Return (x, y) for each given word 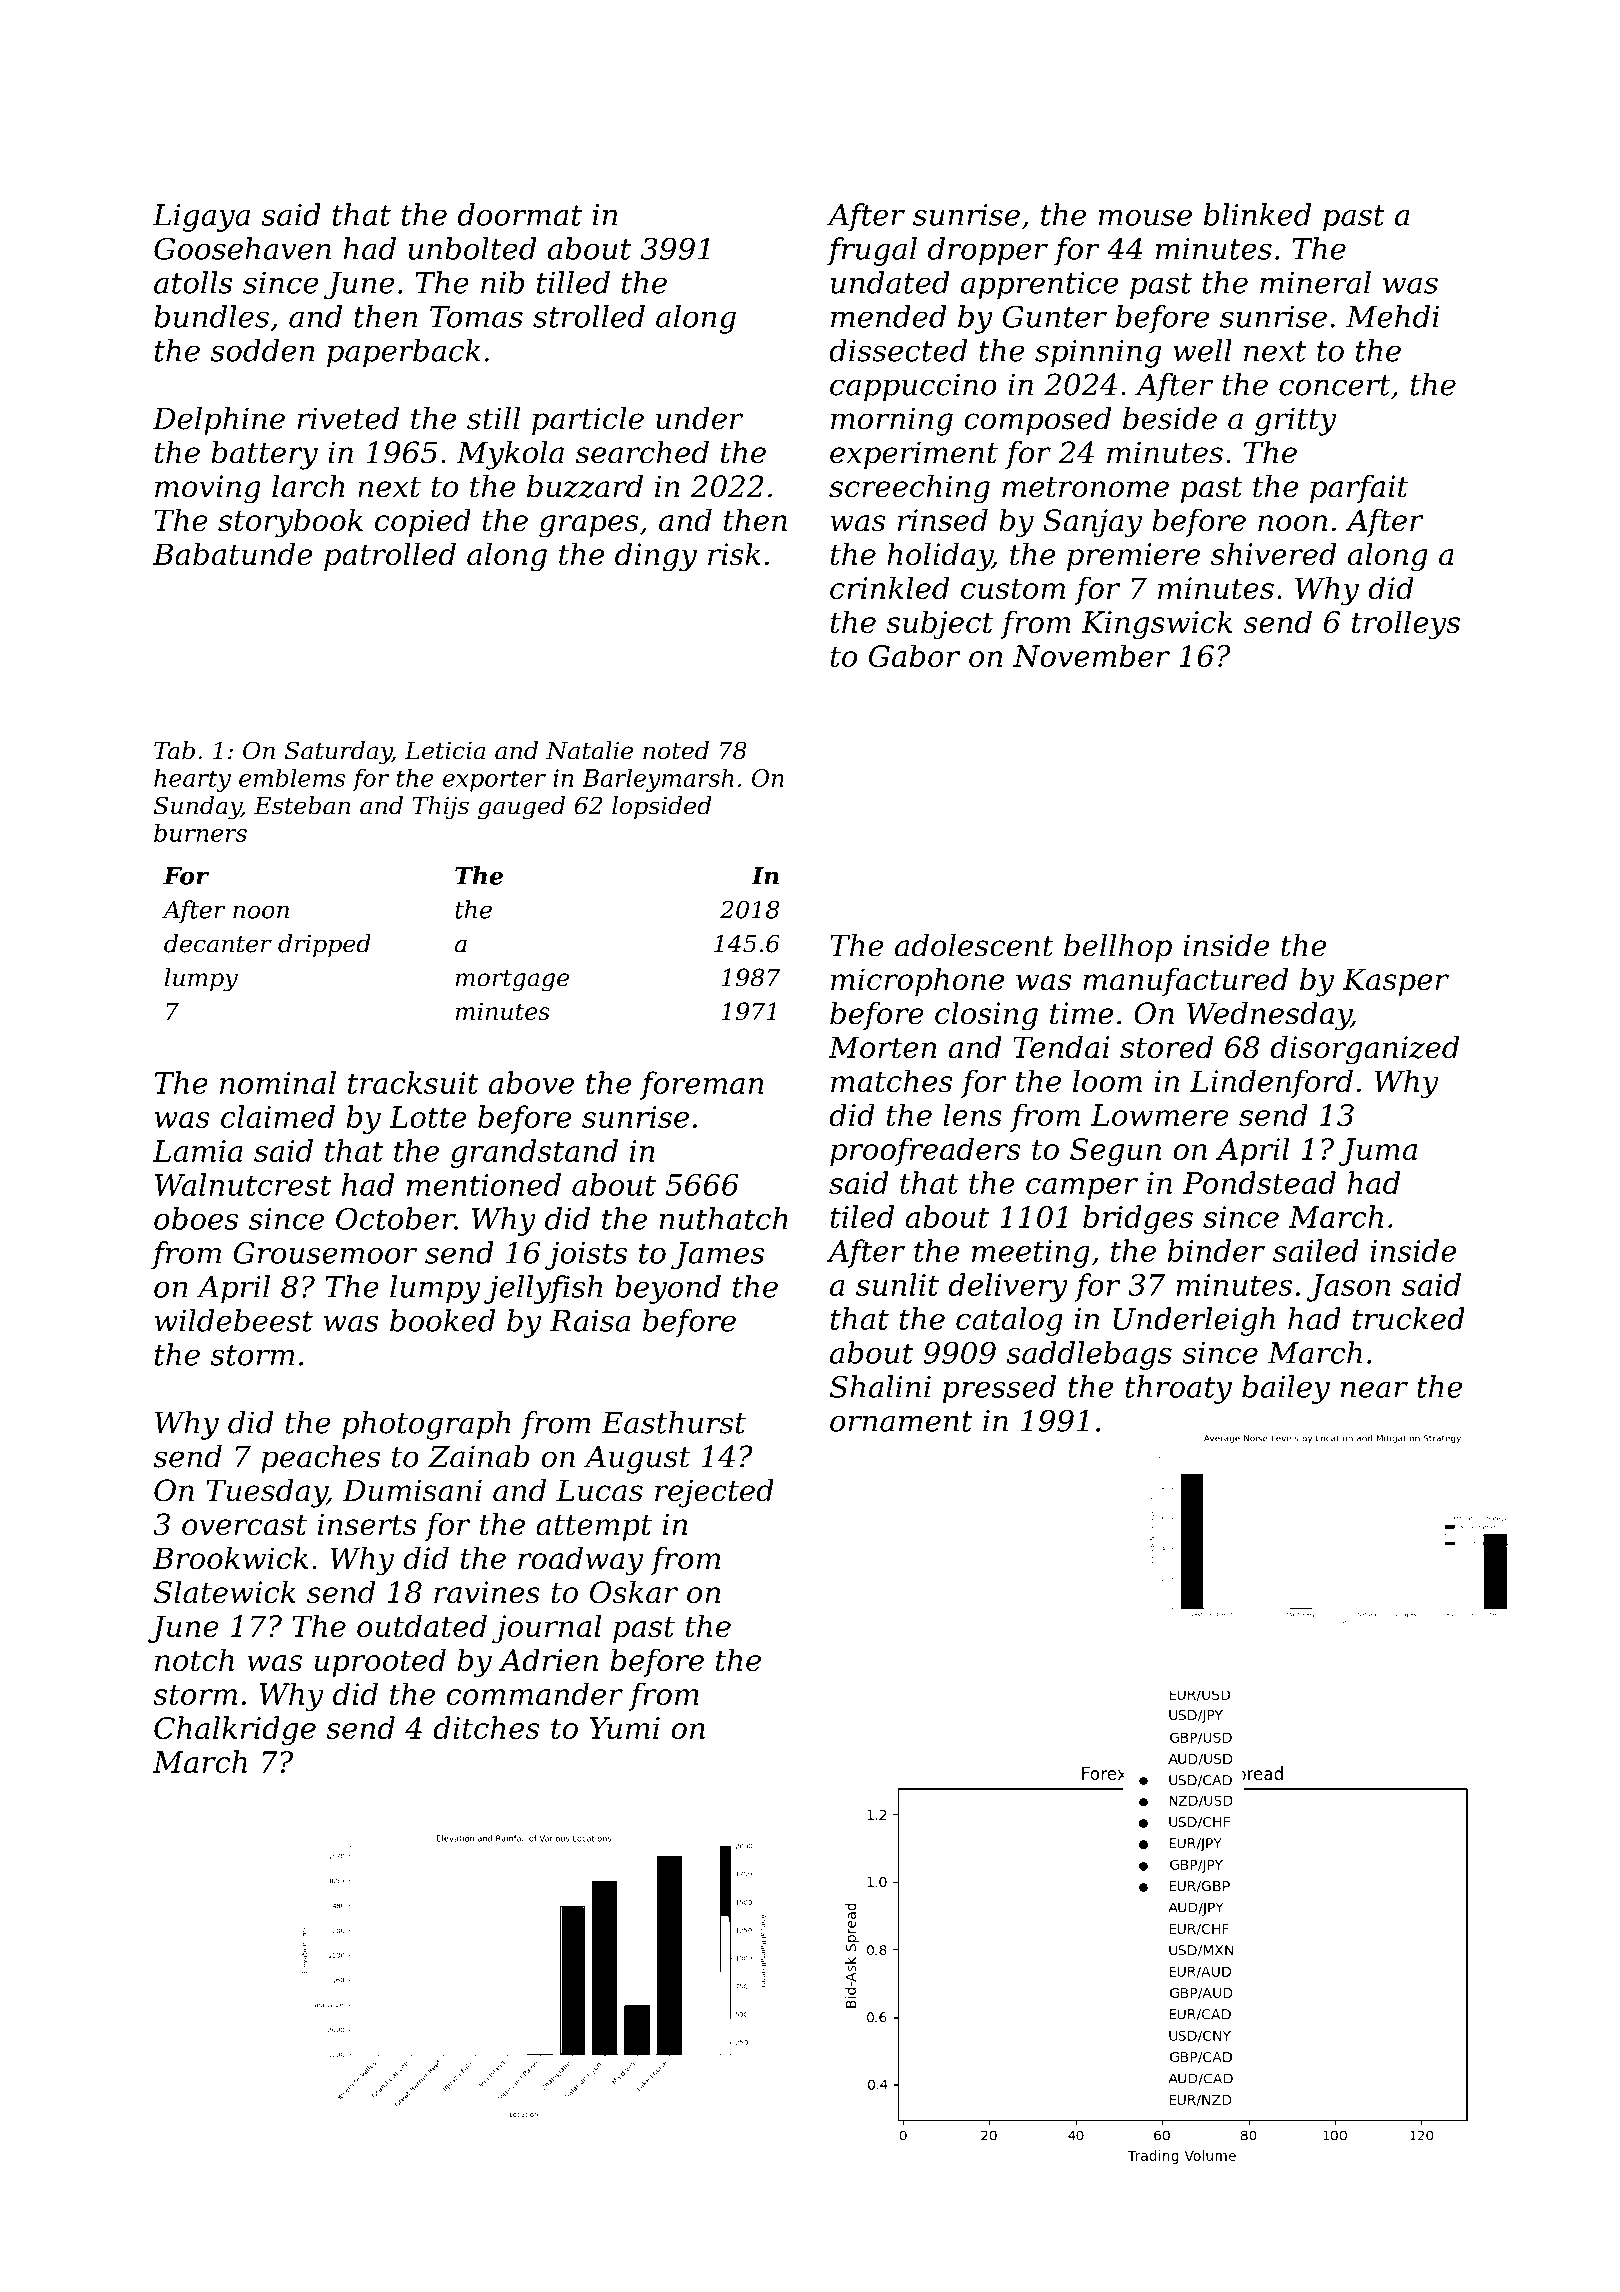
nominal (278, 1082)
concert (1335, 385)
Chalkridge (235, 1730)
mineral (1315, 282)
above (531, 1082)
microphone (917, 982)
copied (423, 522)
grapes (588, 526)
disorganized (1364, 1050)
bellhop (1118, 948)
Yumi (625, 1728)
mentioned (484, 1184)
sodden (262, 350)
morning (892, 421)
